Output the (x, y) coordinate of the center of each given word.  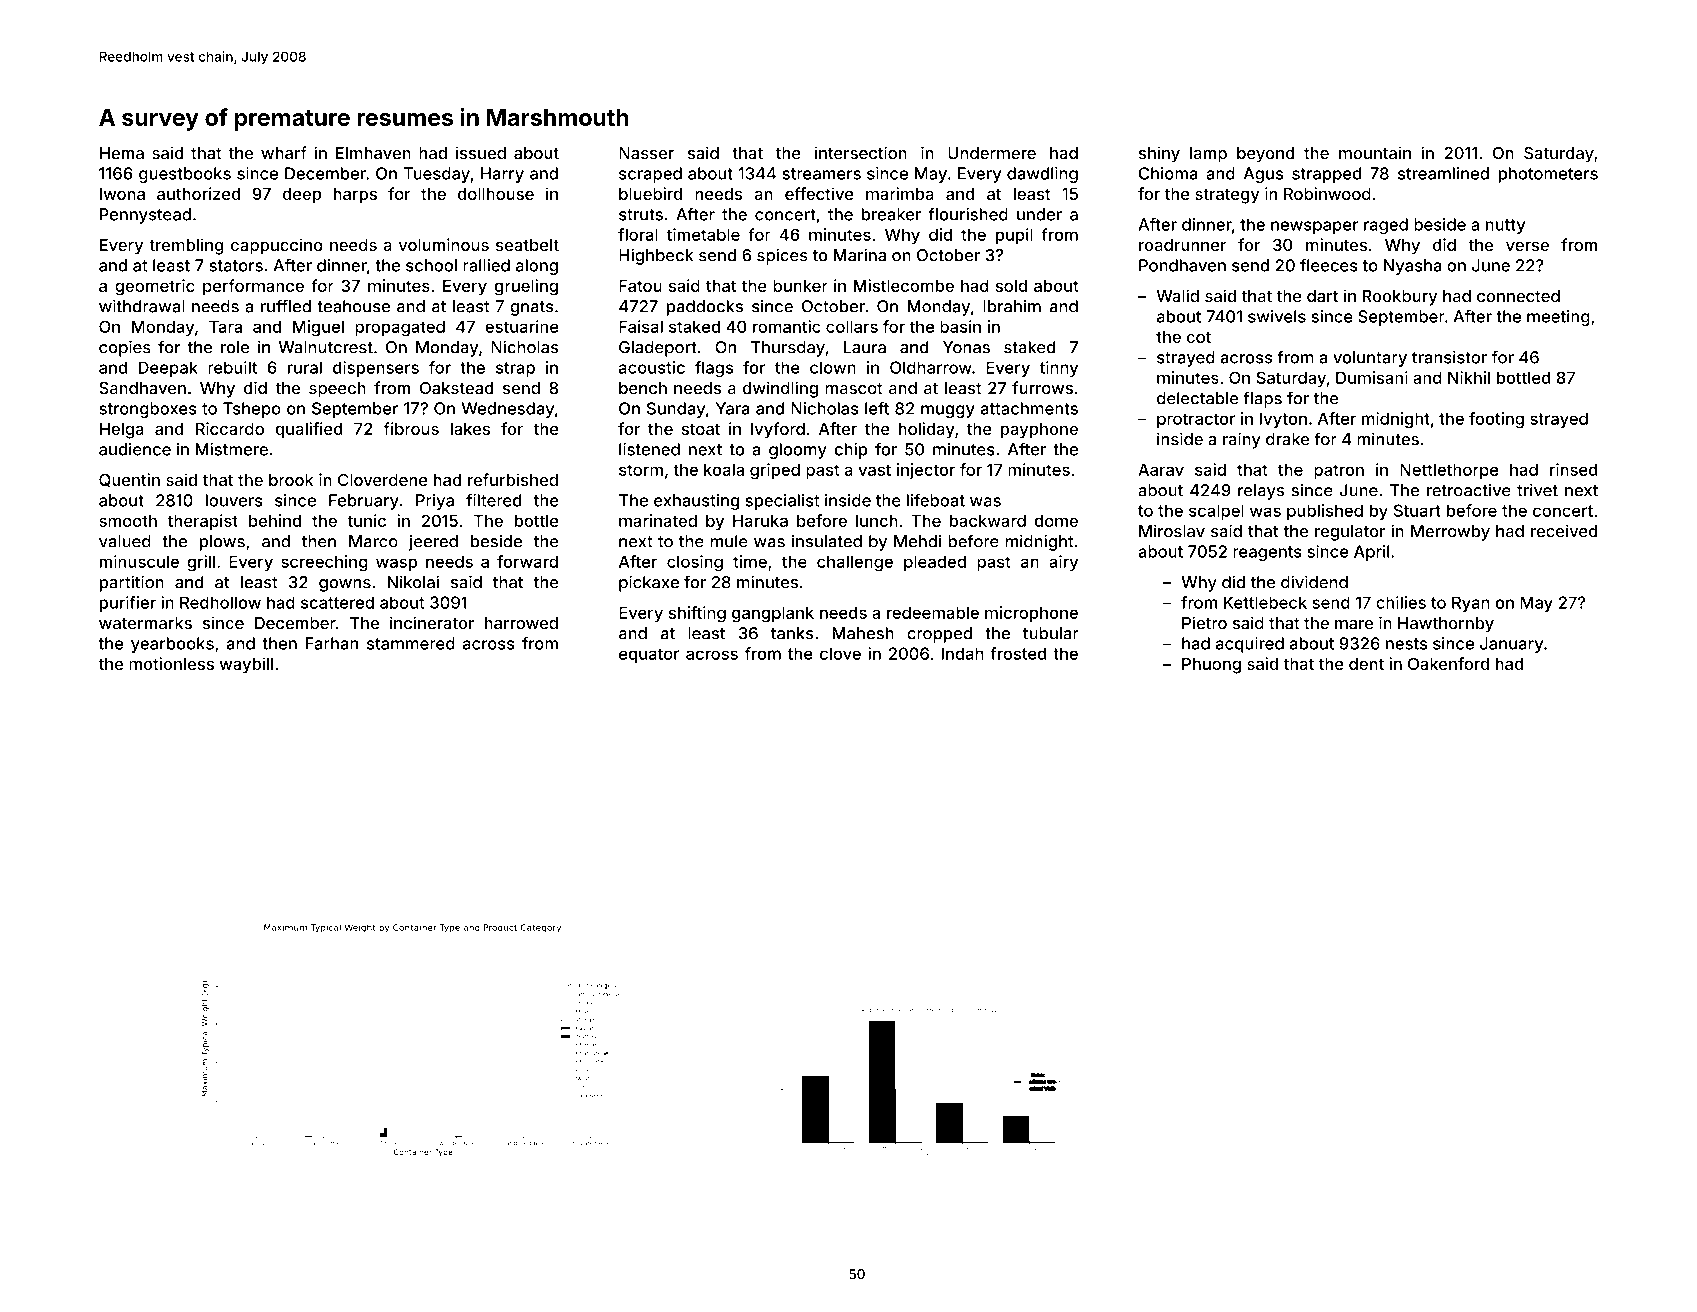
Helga (122, 431)
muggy (948, 411)
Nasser (646, 153)
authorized (198, 193)
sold (1011, 286)
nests (1406, 644)
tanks (792, 633)
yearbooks (172, 645)
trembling (186, 246)
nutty (1505, 226)
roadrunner (1182, 245)
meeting (1558, 318)
